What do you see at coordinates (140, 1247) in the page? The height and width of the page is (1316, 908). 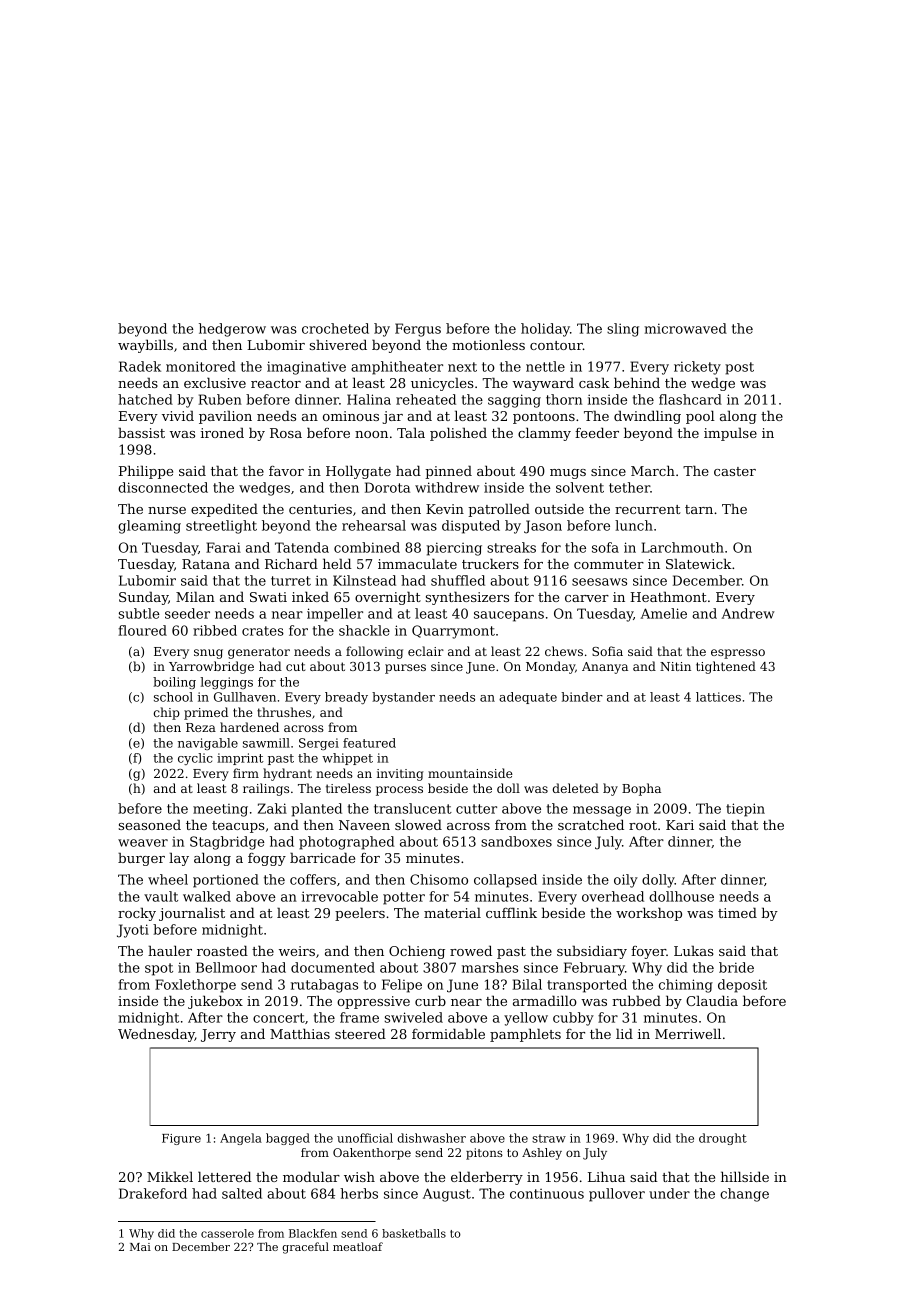 I see `Mai` at bounding box center [140, 1247].
